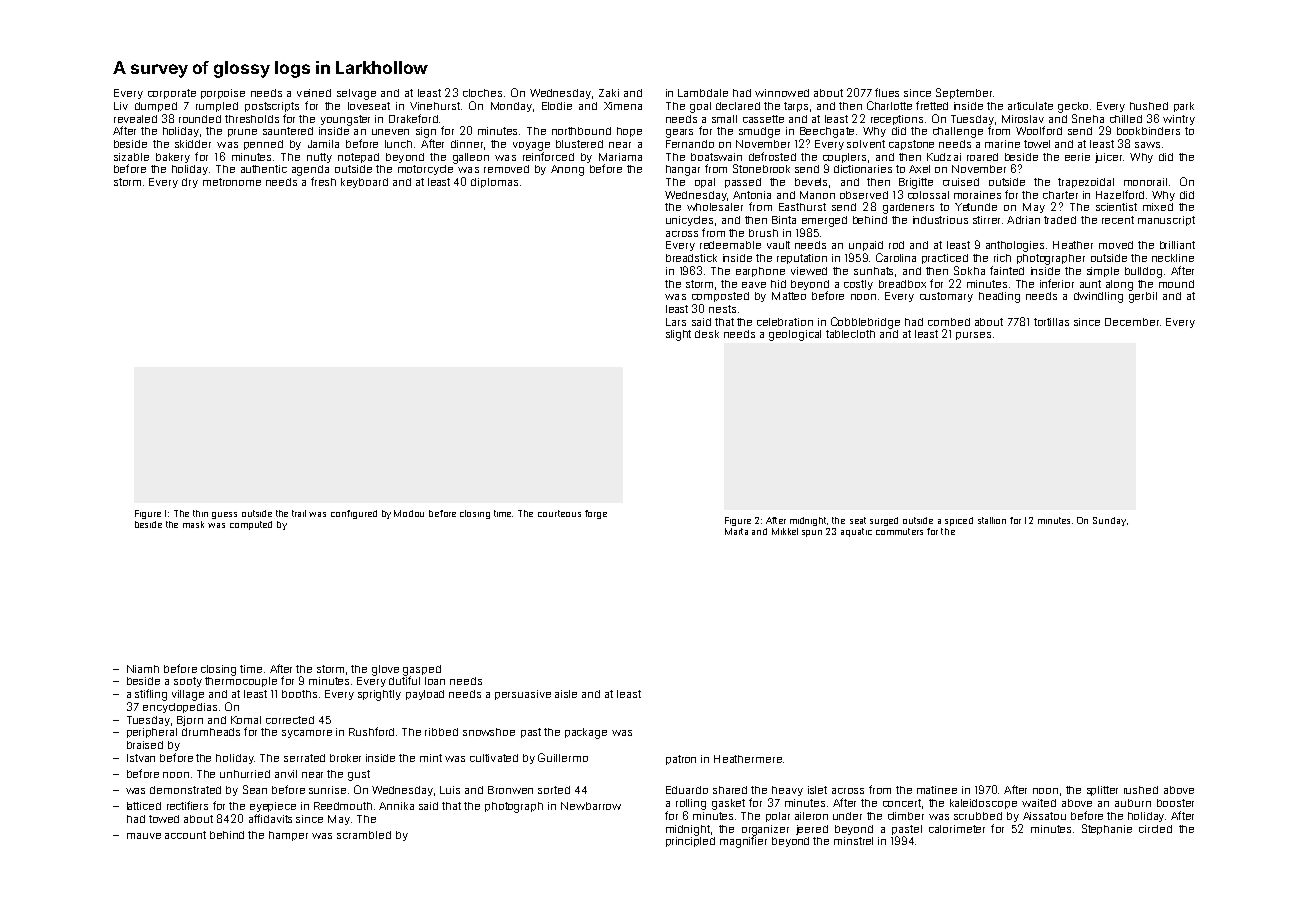  Describe the element at coordinates (676, 322) in the screenshot. I see `Lars` at that location.
